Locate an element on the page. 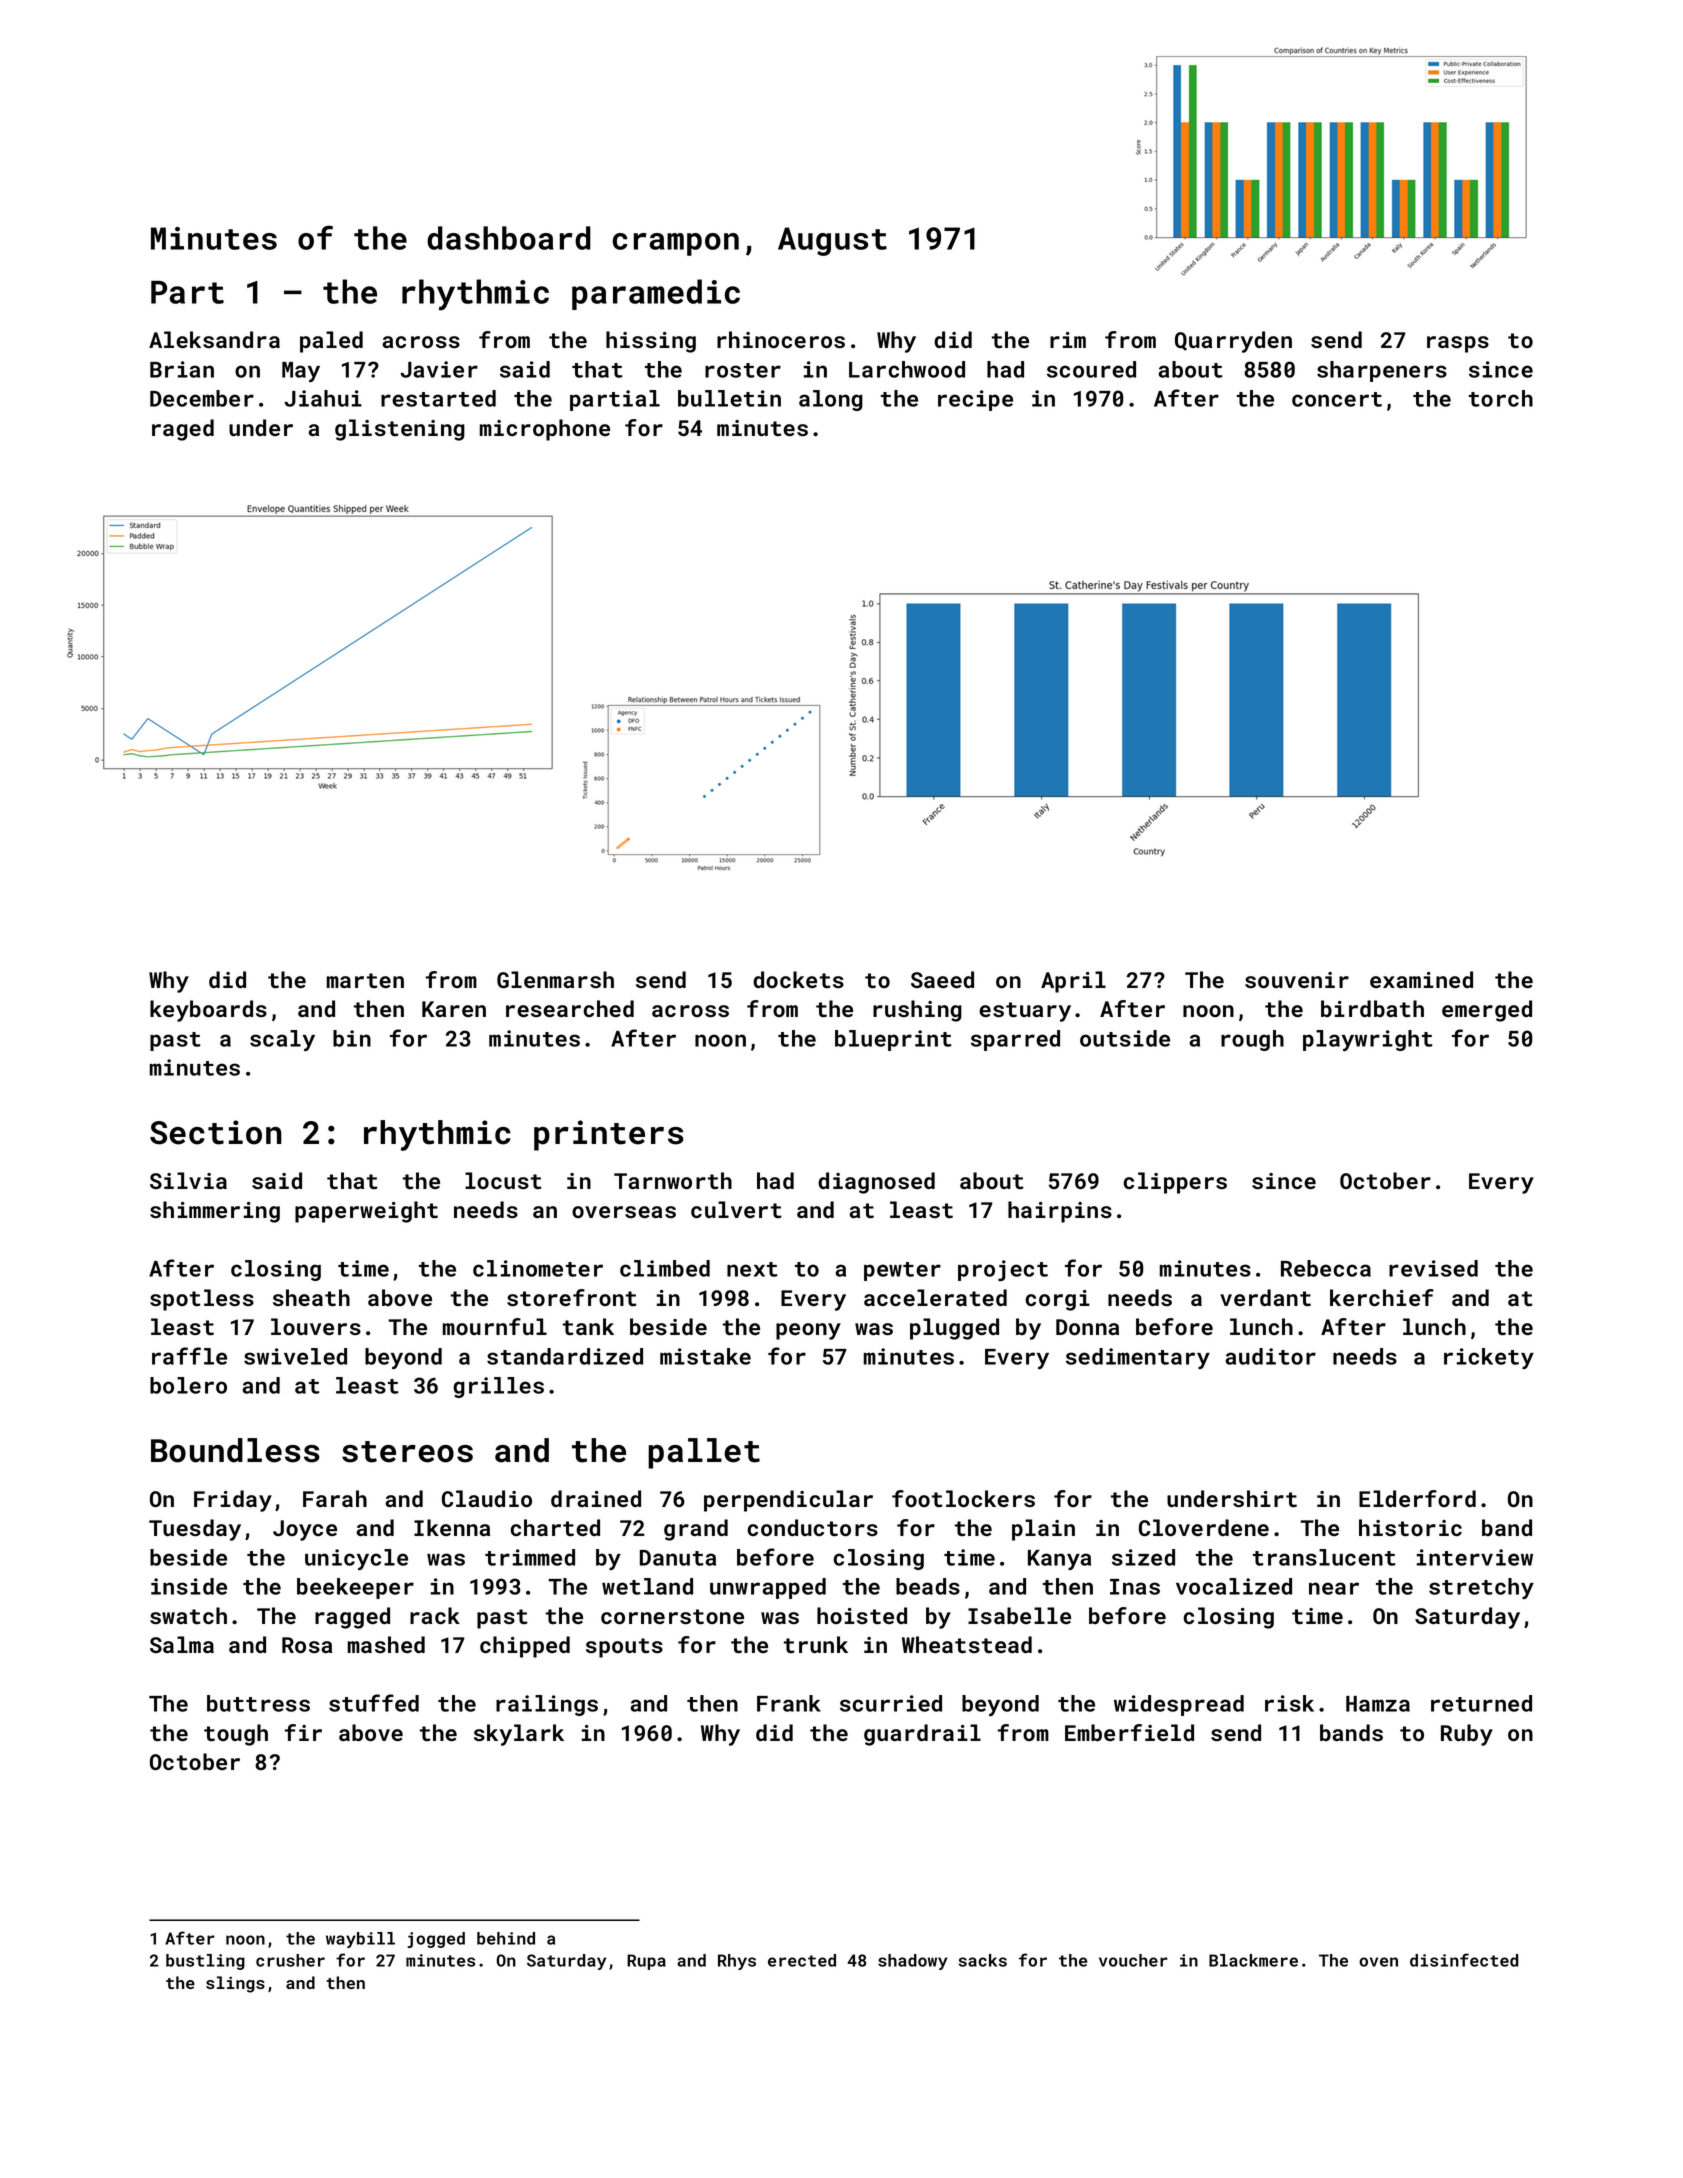 This image has width=1683, height=2178. bin is located at coordinates (352, 1038).
